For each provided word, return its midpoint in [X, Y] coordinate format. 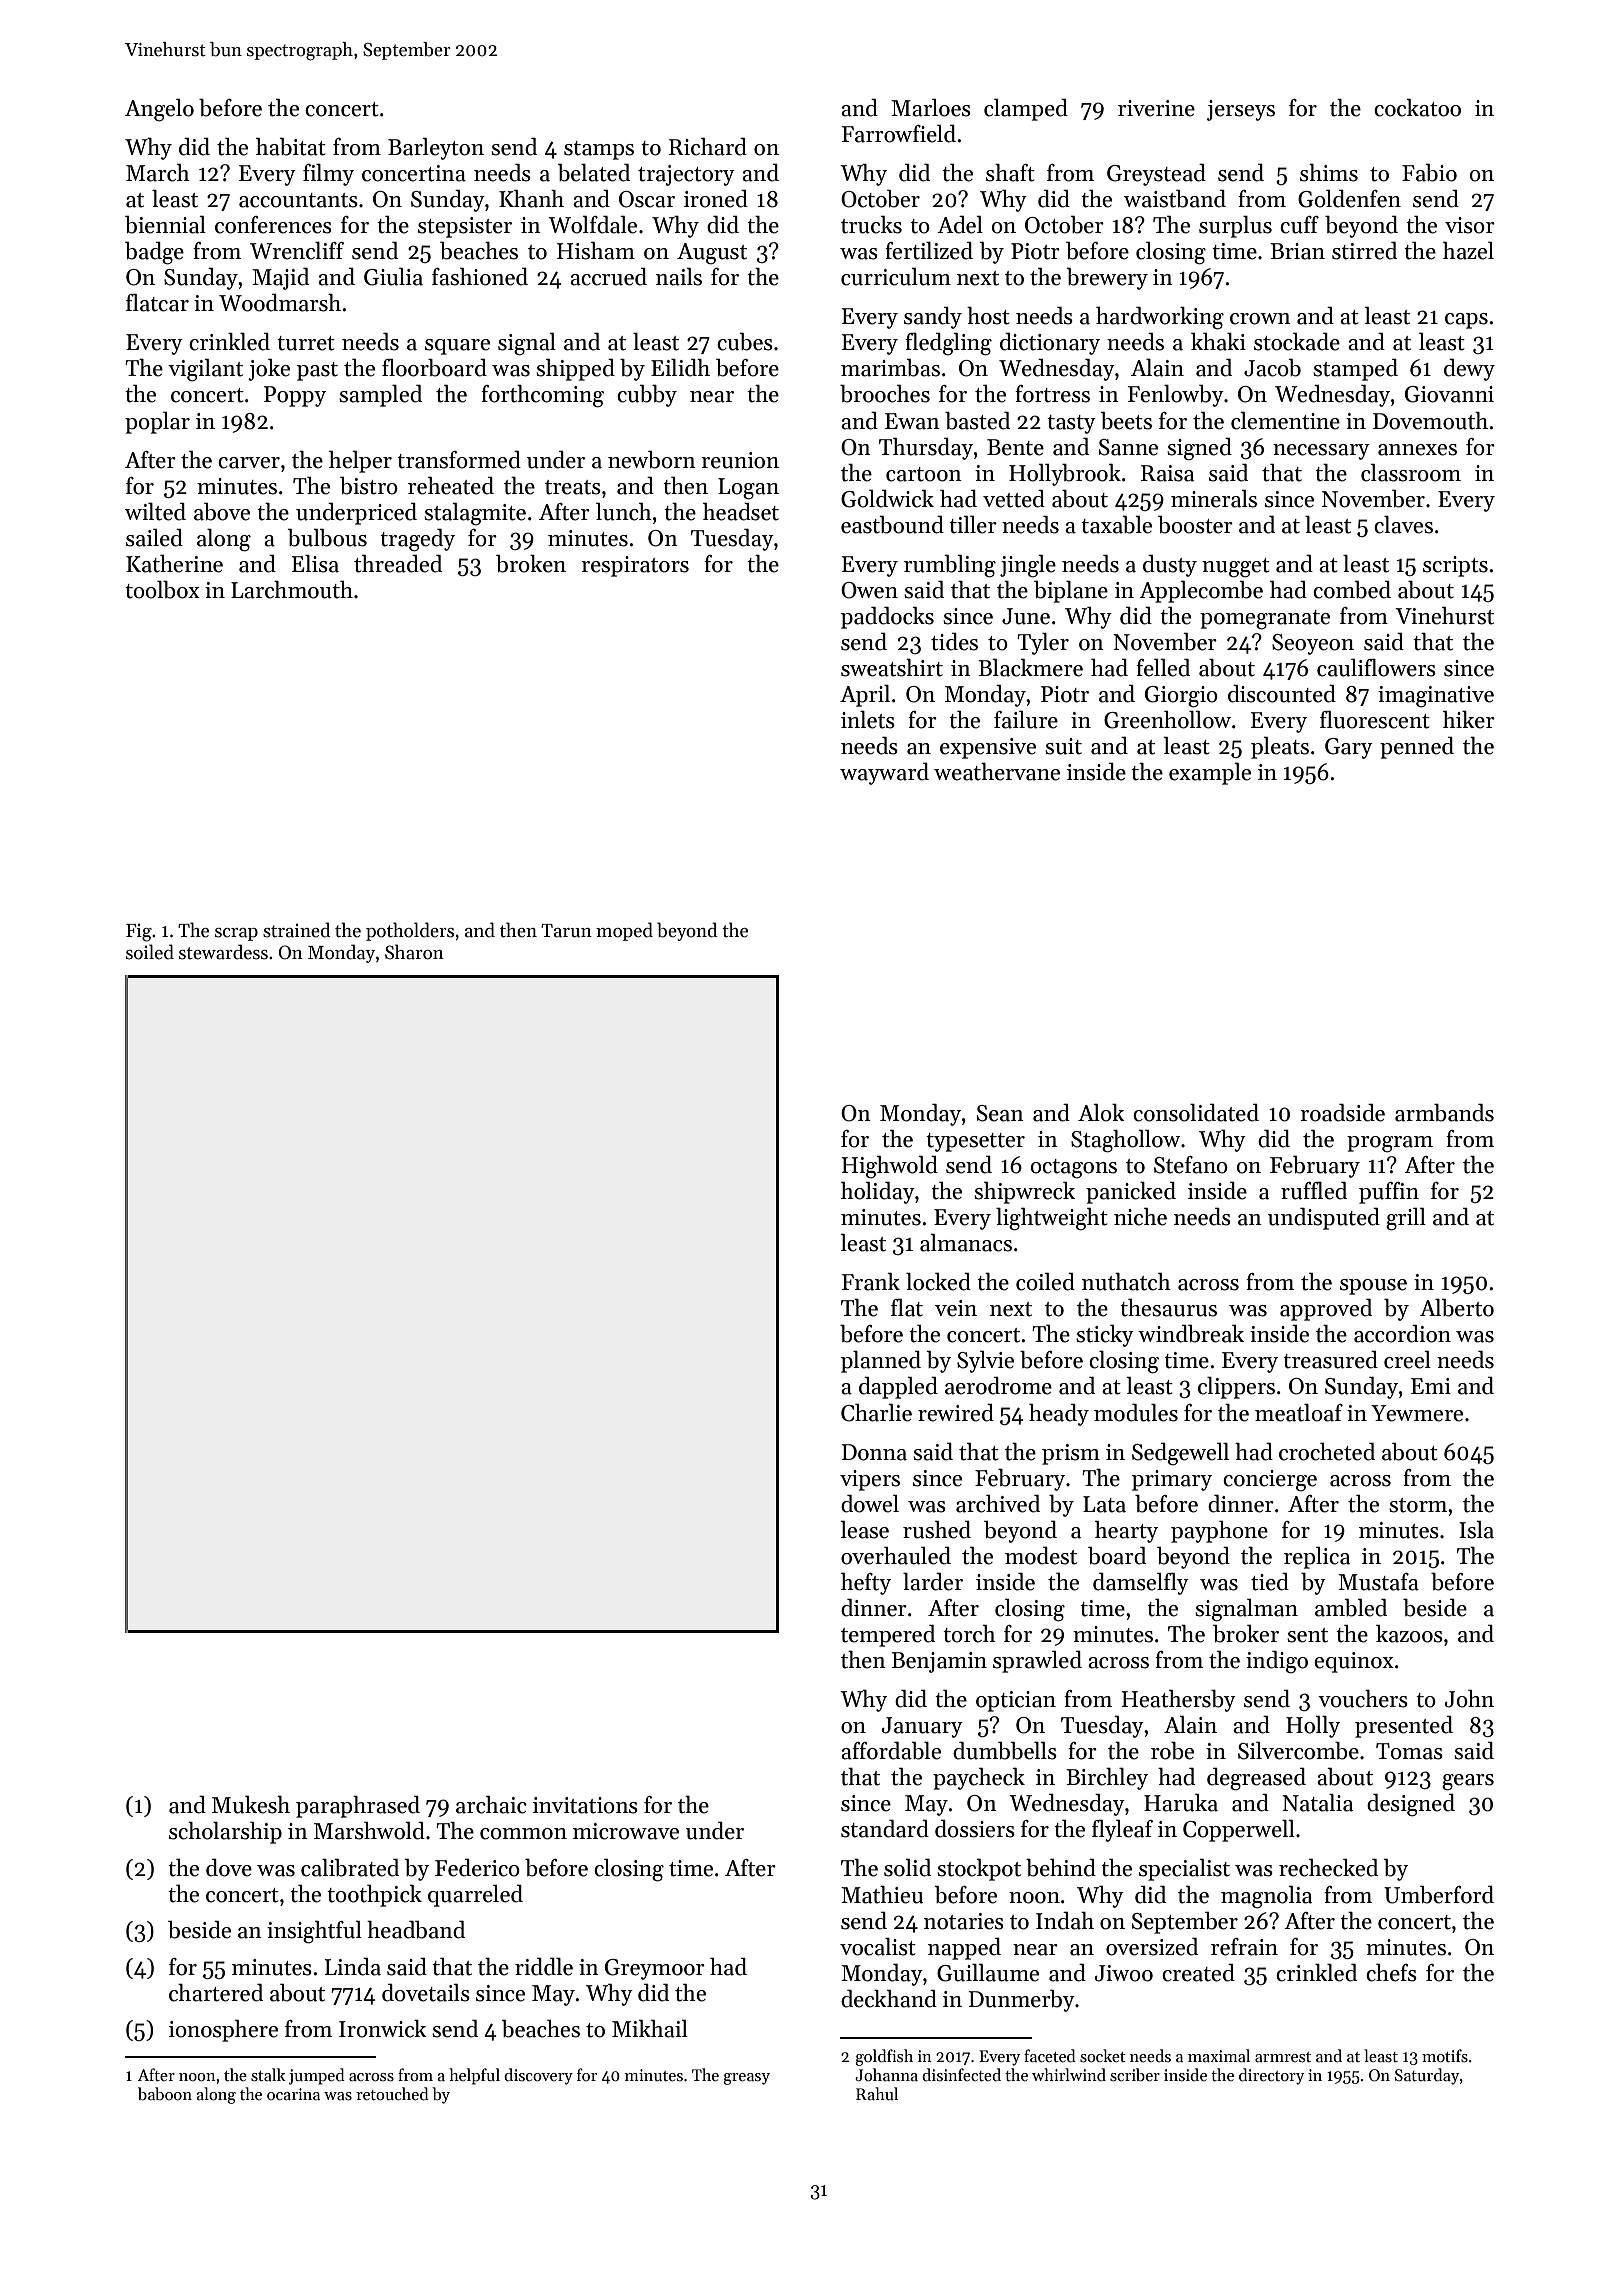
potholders [410, 931]
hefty [866, 1584]
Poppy [295, 396]
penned [1417, 748]
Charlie [876, 1413]
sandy [933, 318]
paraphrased [358, 1807]
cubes [745, 342]
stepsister [465, 227]
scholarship [225, 1833]
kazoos [1409, 1634]
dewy [1469, 370]
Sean [1000, 1113]
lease [865, 1530]
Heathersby [1179, 1701]
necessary [1321, 452]
